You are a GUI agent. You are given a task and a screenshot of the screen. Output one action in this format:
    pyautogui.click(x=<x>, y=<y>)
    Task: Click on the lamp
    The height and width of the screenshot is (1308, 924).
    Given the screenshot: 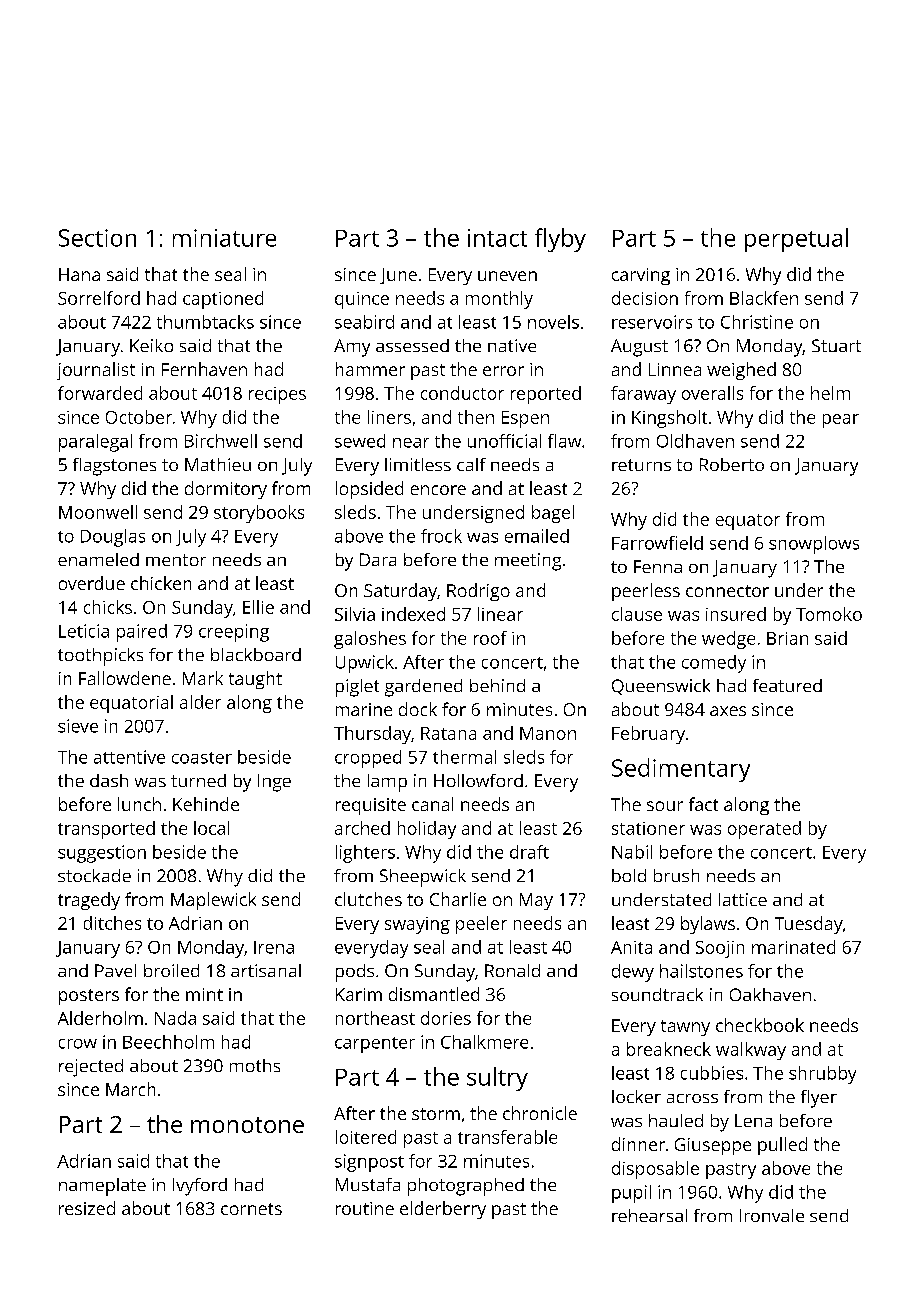 What is the action you would take?
    pyautogui.click(x=387, y=783)
